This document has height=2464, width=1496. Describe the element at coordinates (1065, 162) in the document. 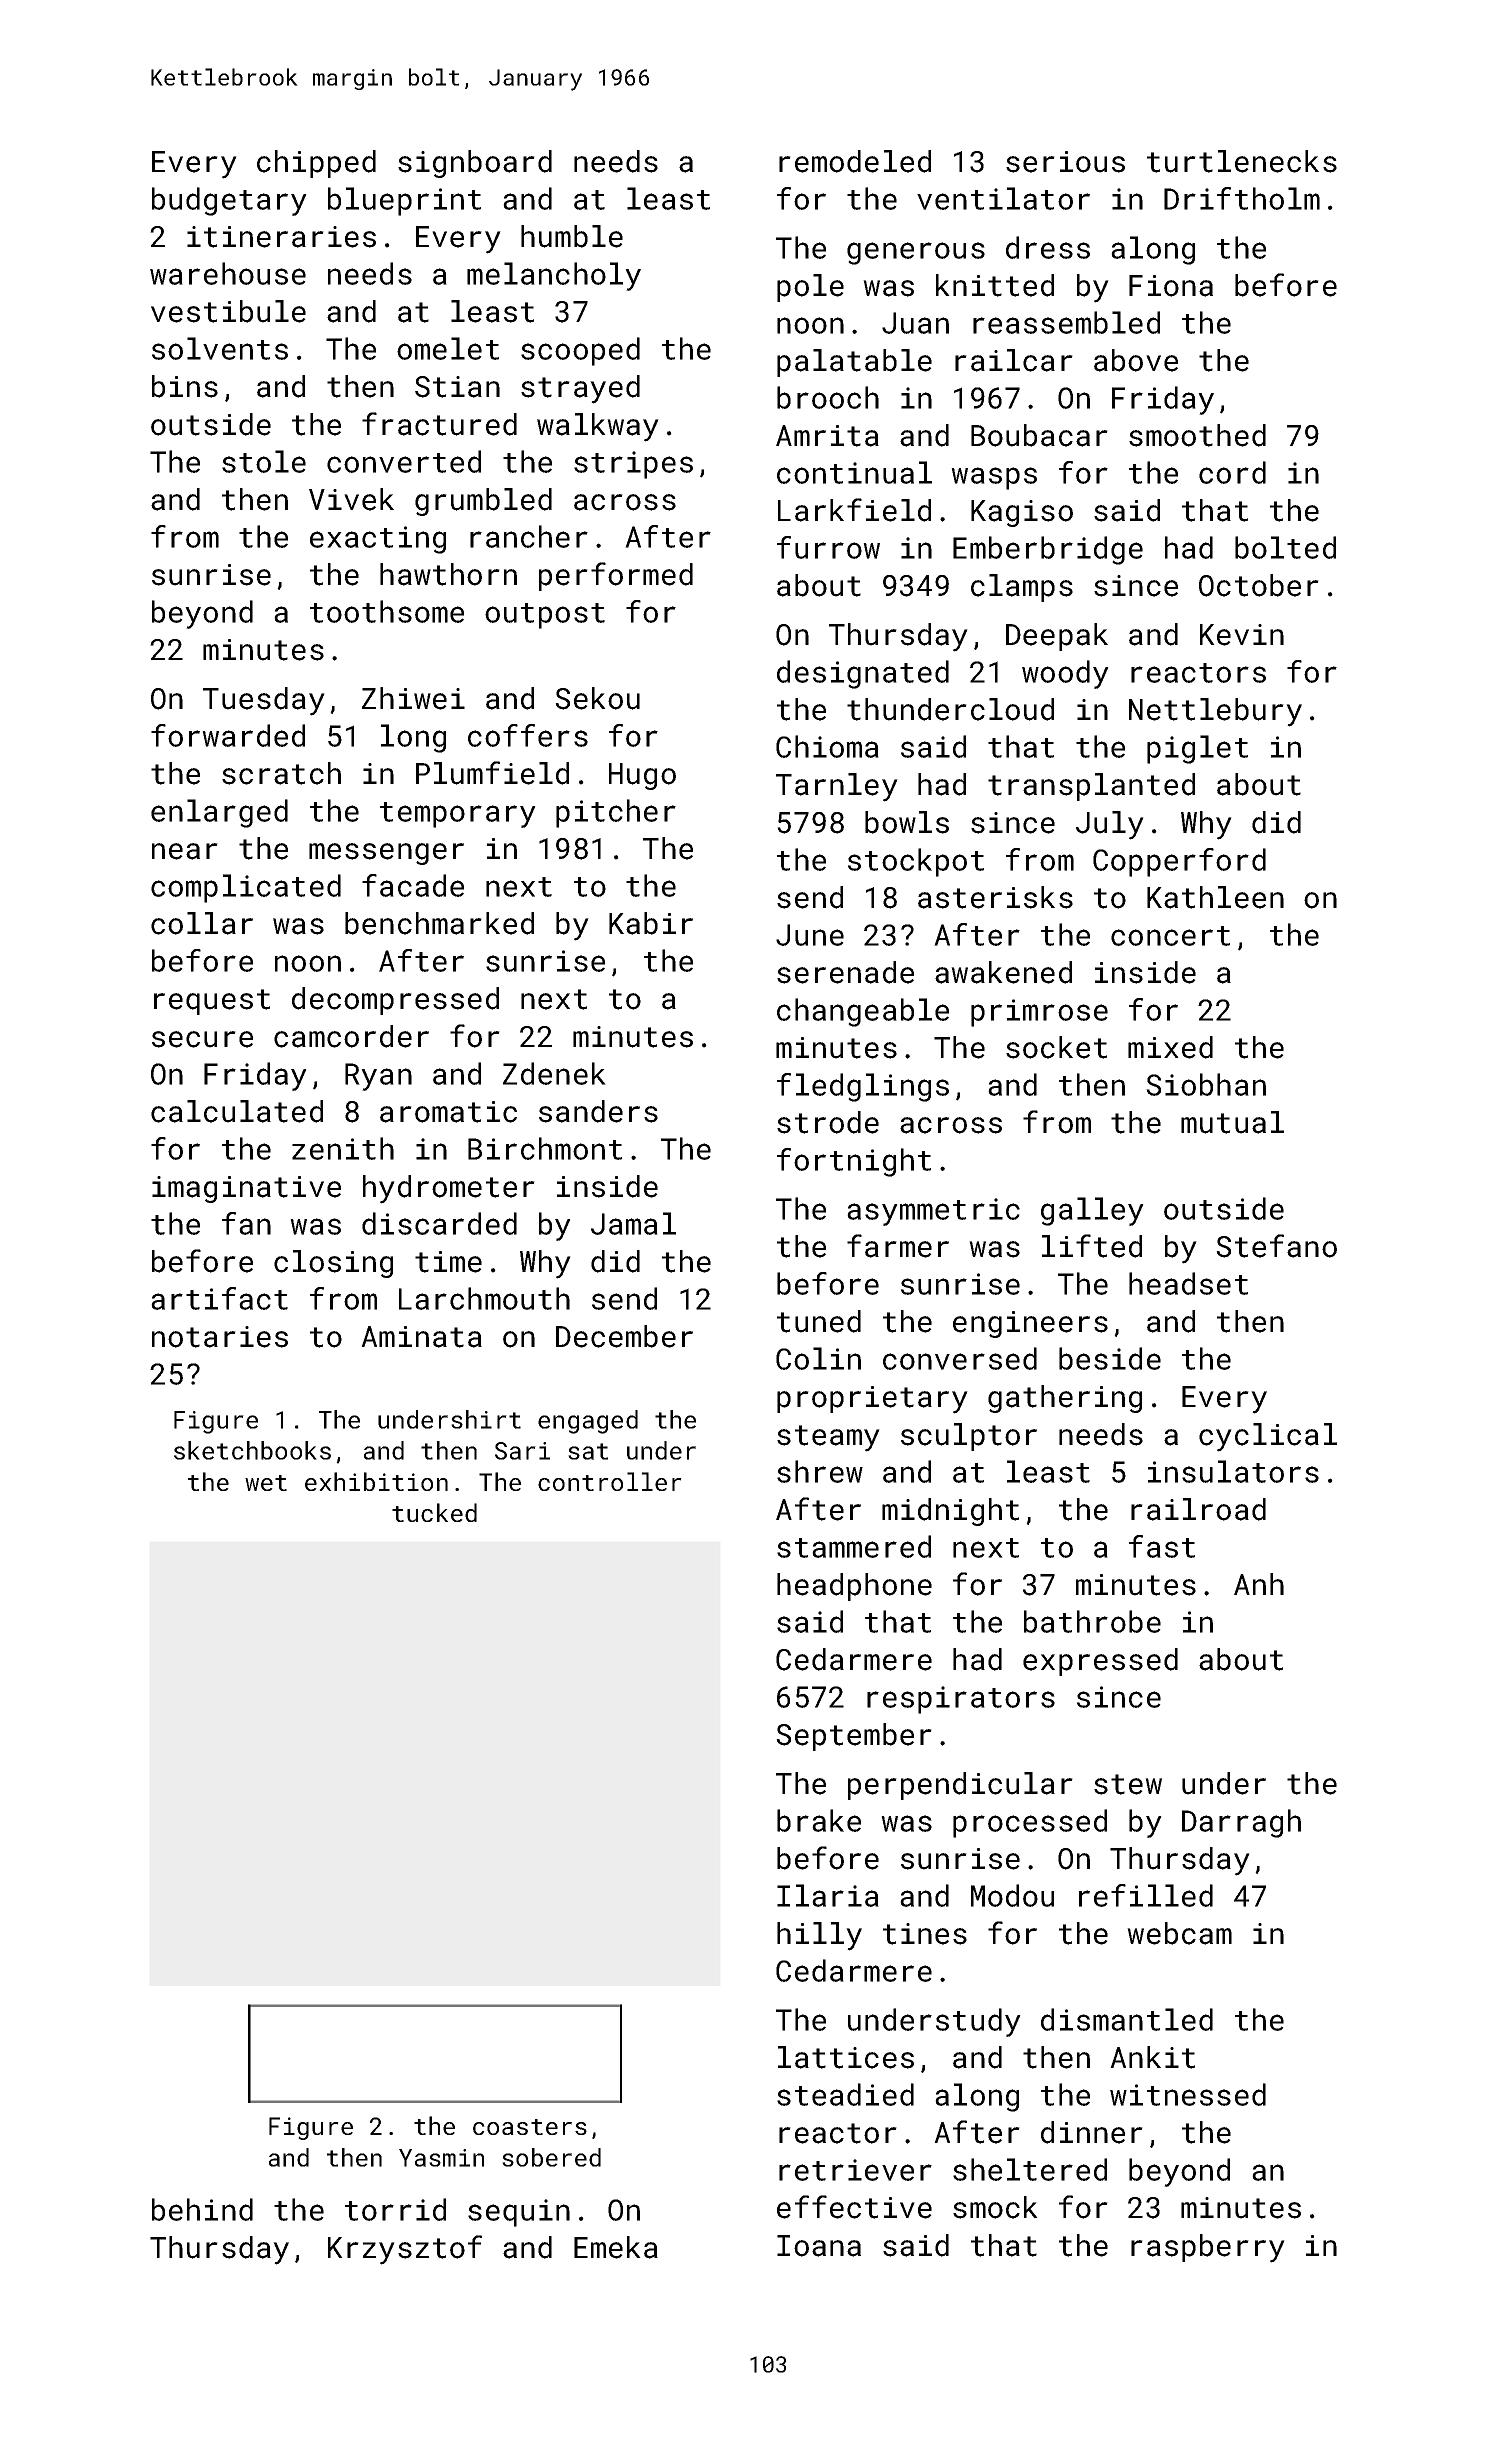

I see `serious` at that location.
